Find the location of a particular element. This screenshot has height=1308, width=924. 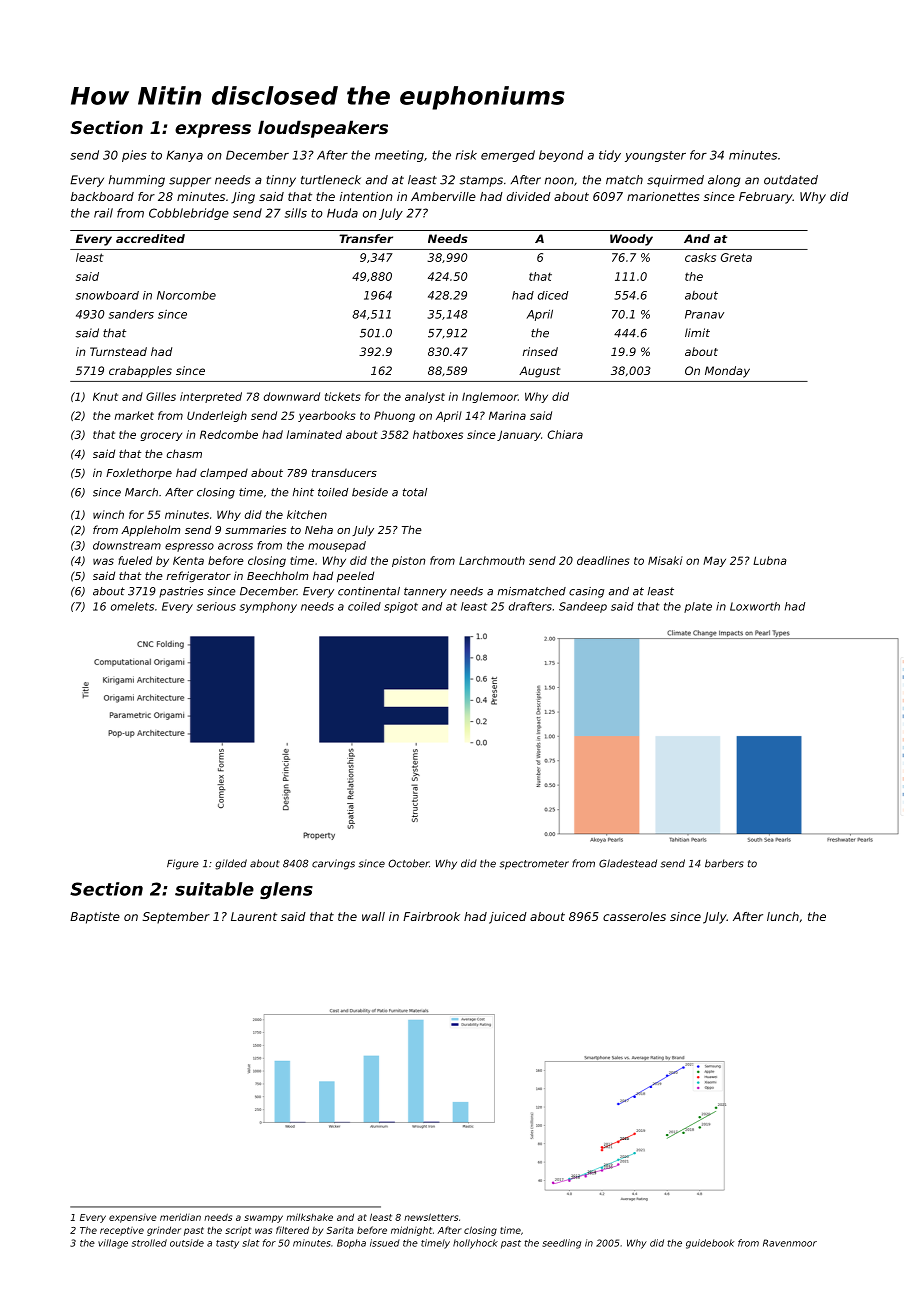

analyst is located at coordinates (425, 397).
